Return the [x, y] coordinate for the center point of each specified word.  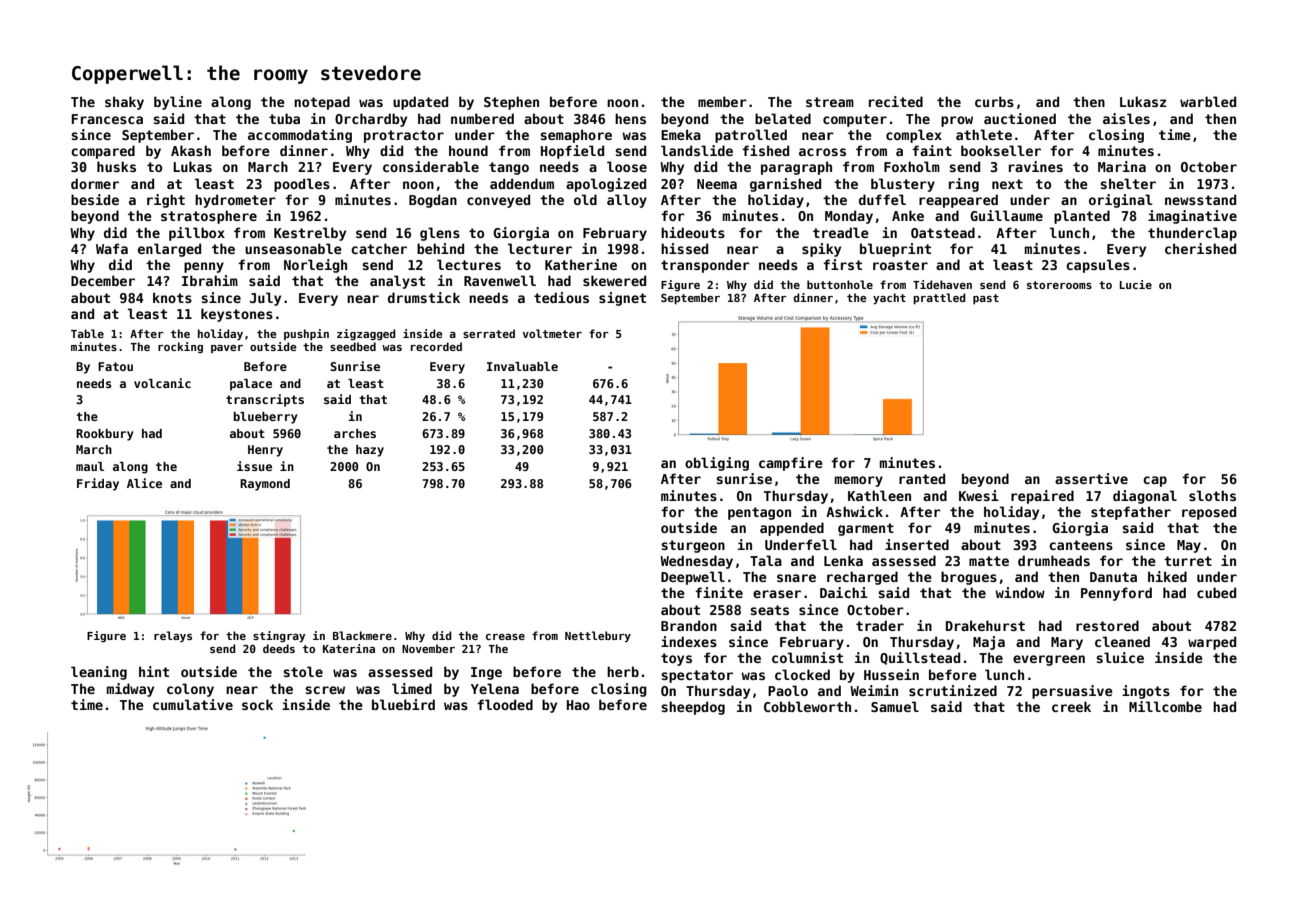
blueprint [895, 250]
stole [303, 671]
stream [830, 102]
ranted [922, 478]
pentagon [759, 513]
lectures [469, 264]
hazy [370, 451]
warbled [1208, 101]
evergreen [1049, 660]
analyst [397, 282]
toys [676, 659]
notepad [322, 103]
